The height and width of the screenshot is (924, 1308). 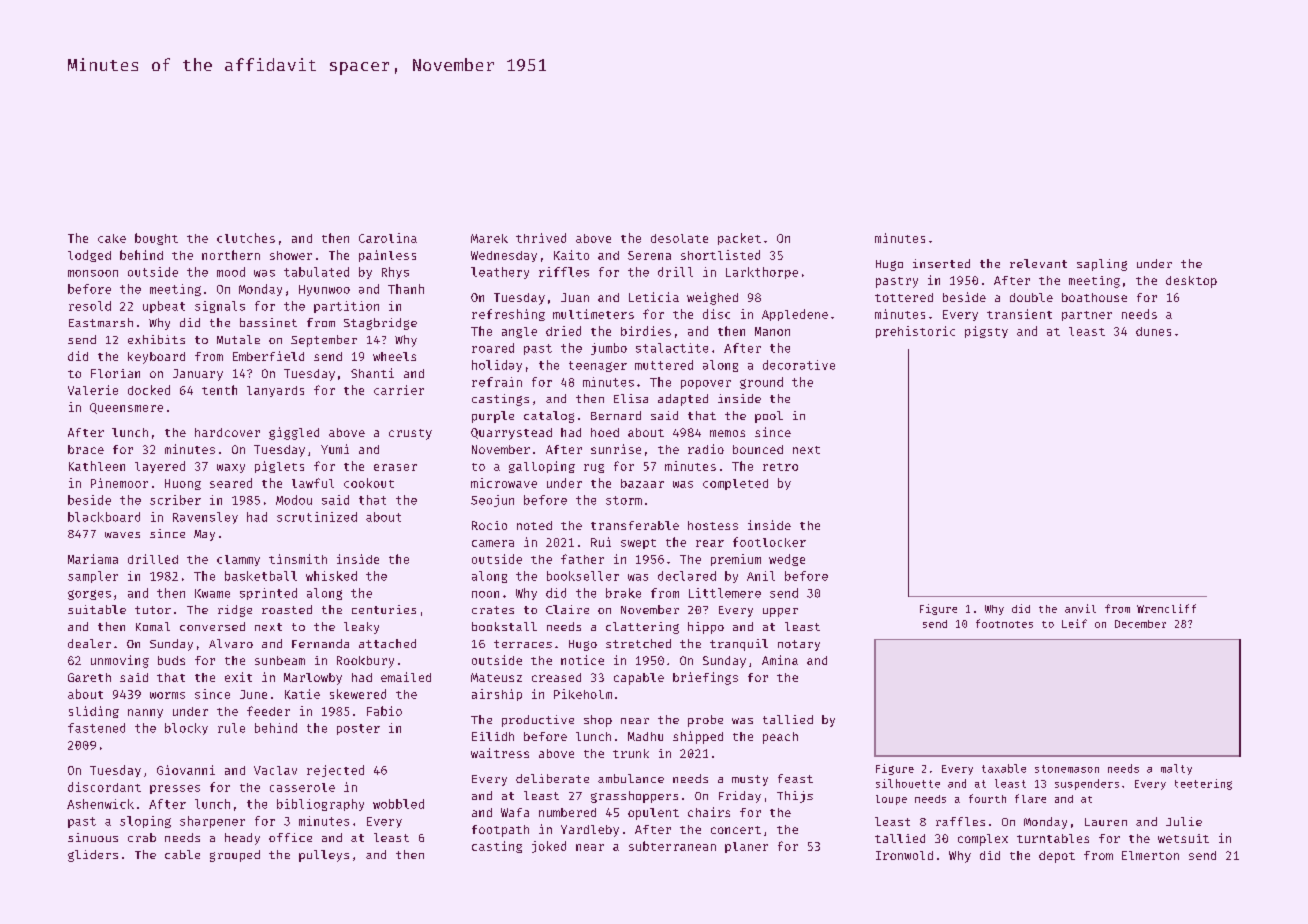 I want to click on packet, so click(x=739, y=239).
